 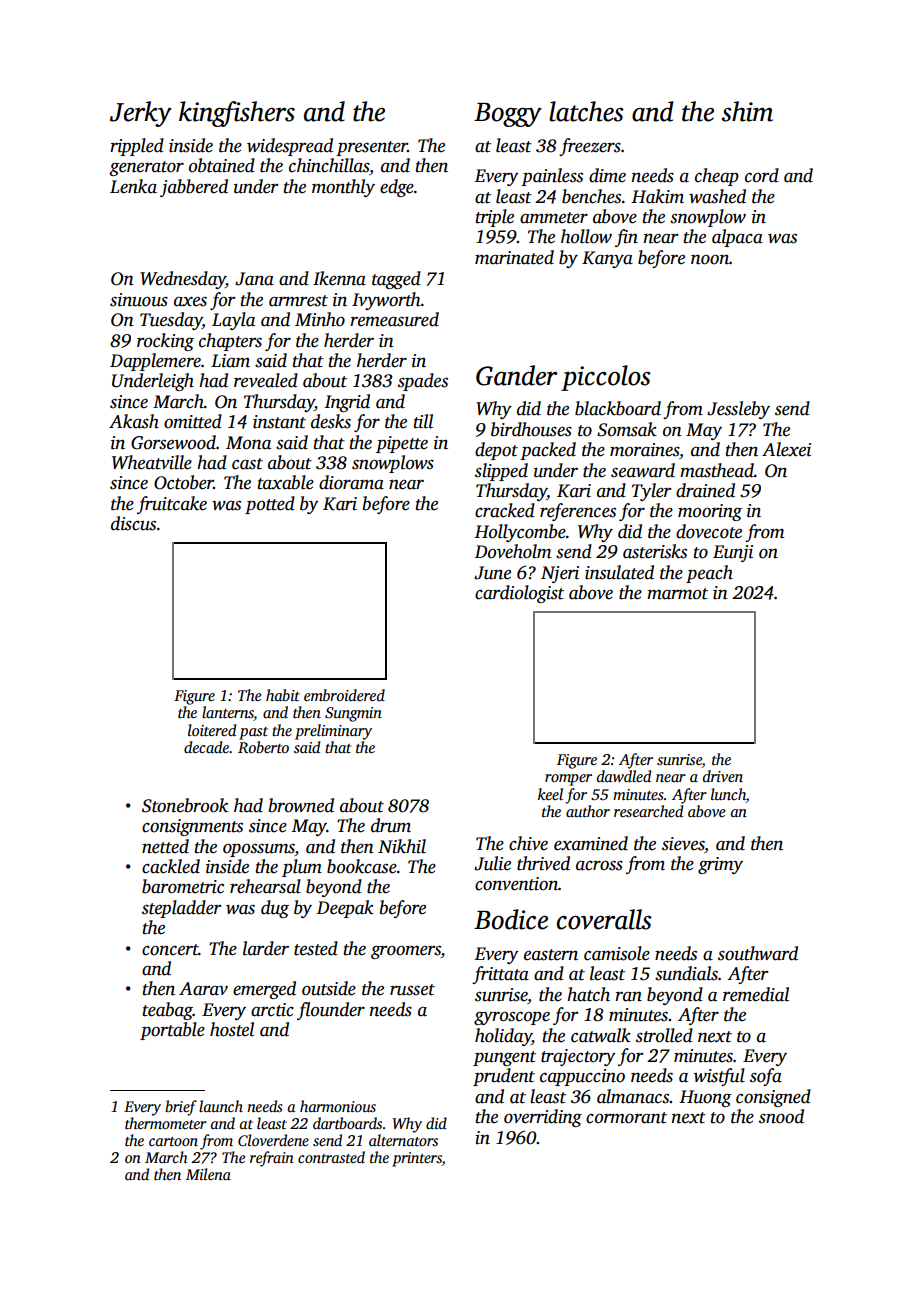 I want to click on lanterns, so click(x=228, y=713).
